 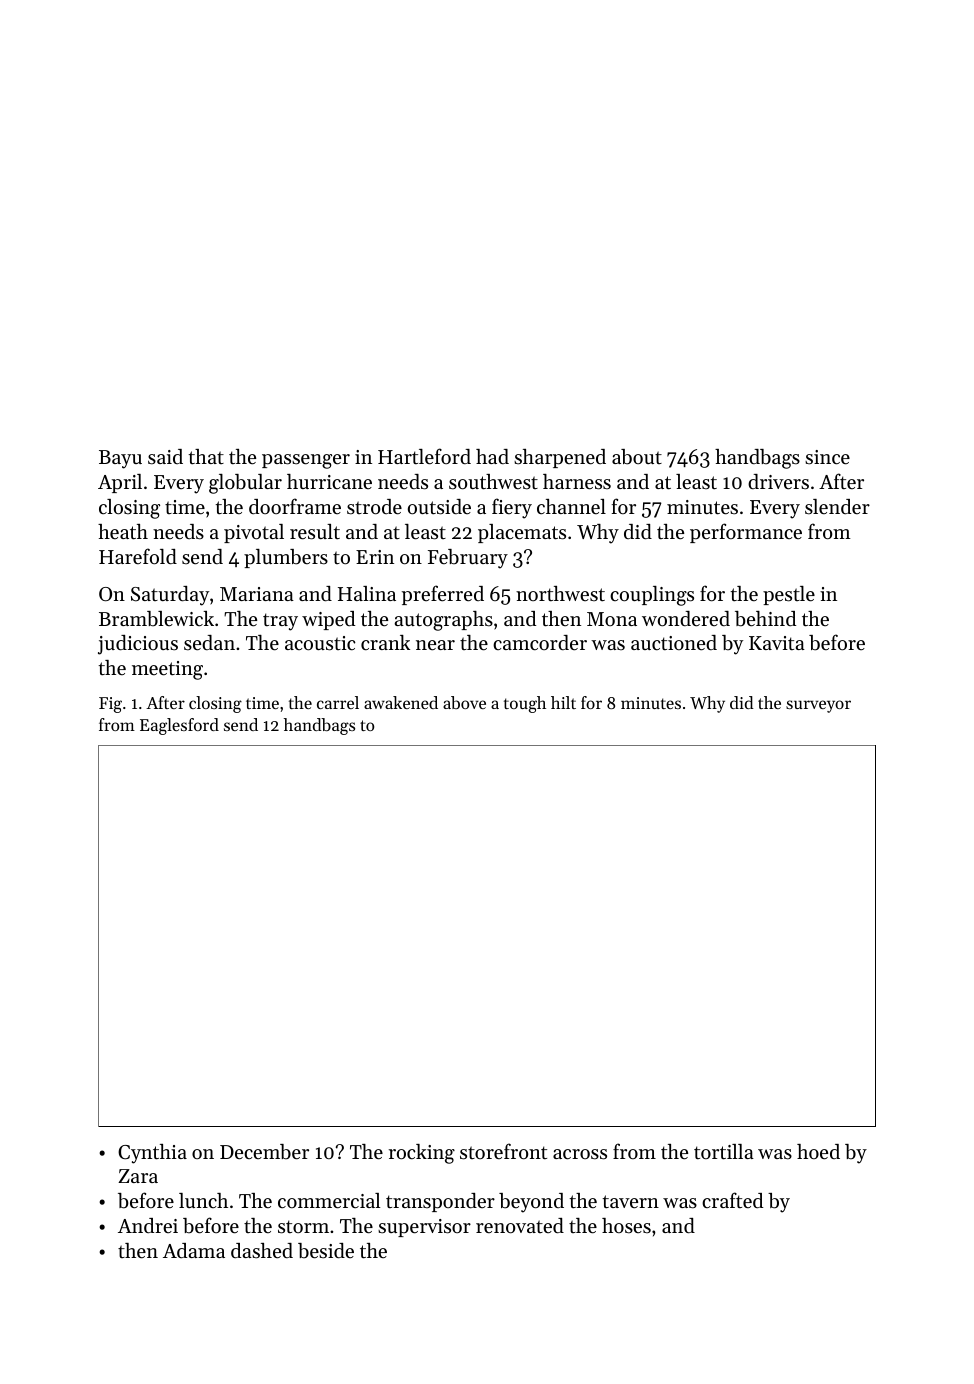 What do you see at coordinates (120, 459) in the page?
I see `Bayu` at bounding box center [120, 459].
